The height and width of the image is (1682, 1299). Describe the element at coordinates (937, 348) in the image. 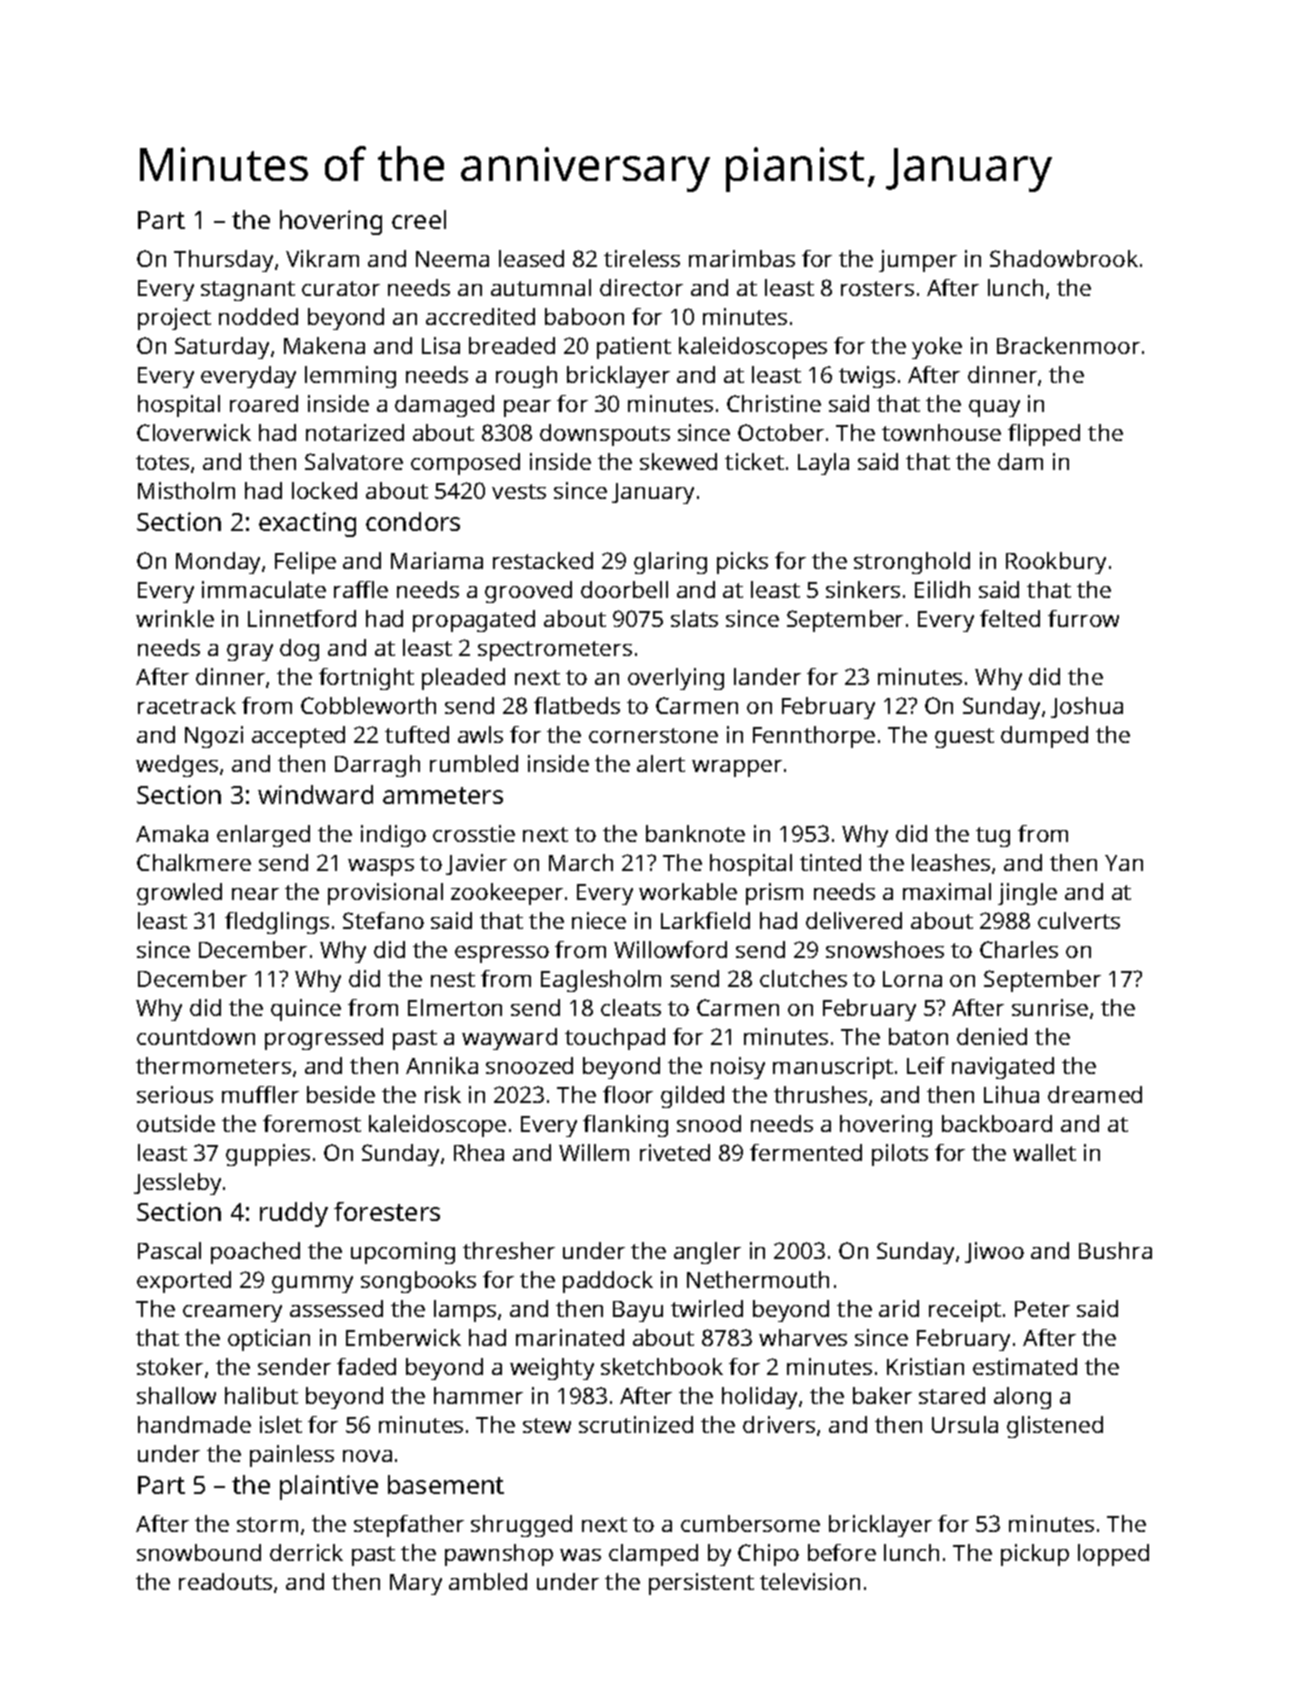

I see `yoke` at that location.
